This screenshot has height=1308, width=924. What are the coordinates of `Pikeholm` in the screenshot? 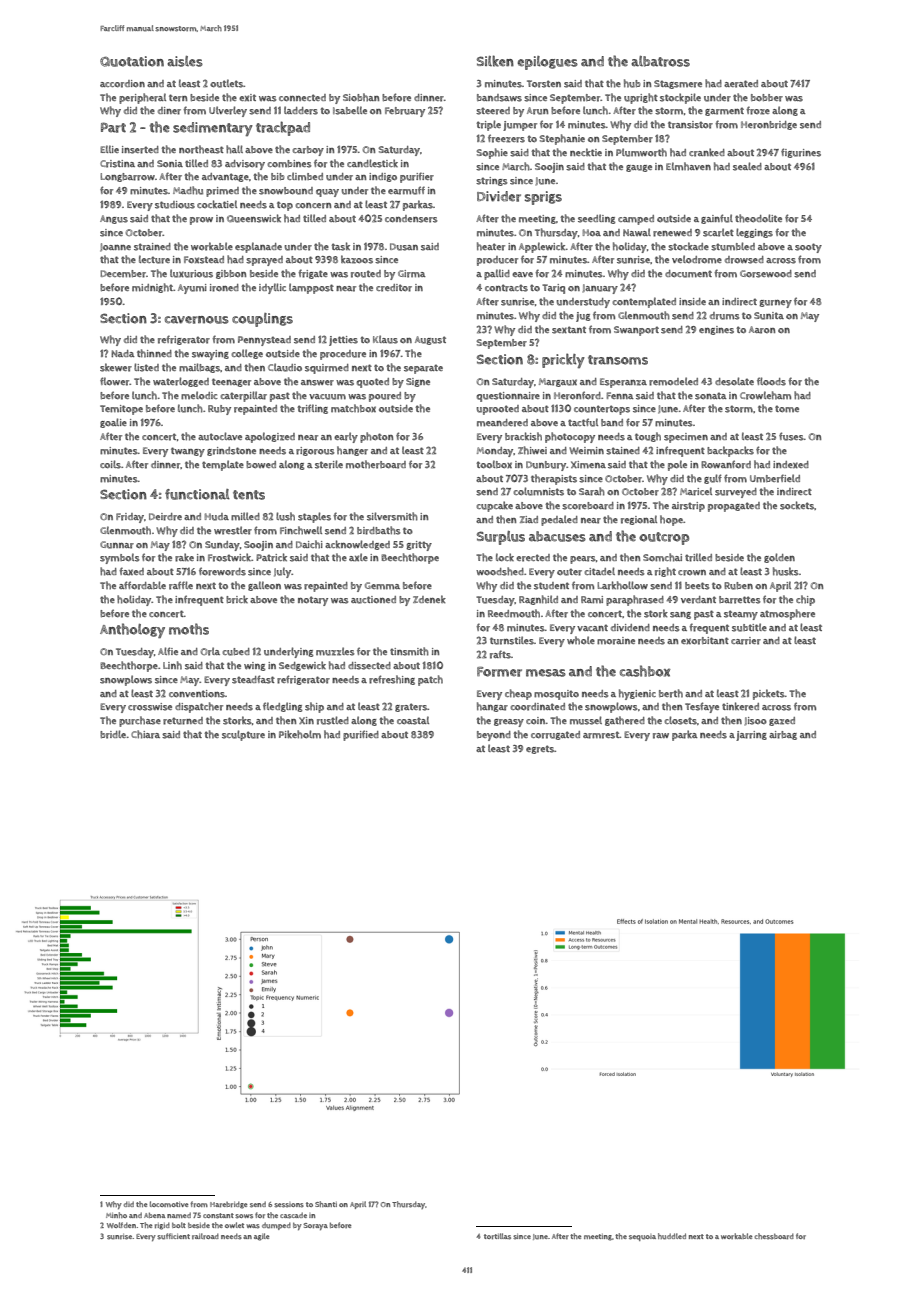 It's located at (300, 734).
